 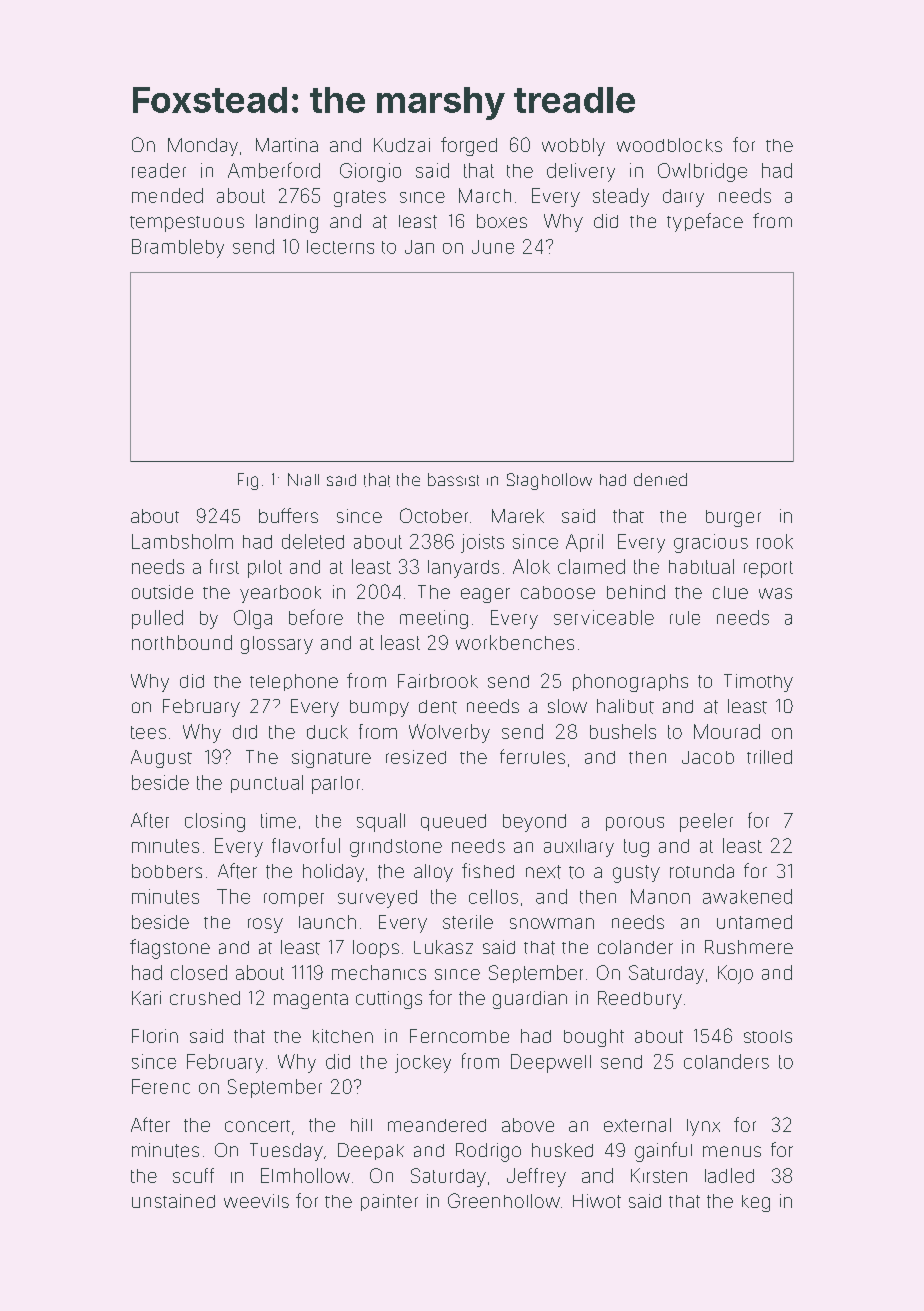 What do you see at coordinates (515, 642) in the page?
I see `workbenches` at bounding box center [515, 642].
